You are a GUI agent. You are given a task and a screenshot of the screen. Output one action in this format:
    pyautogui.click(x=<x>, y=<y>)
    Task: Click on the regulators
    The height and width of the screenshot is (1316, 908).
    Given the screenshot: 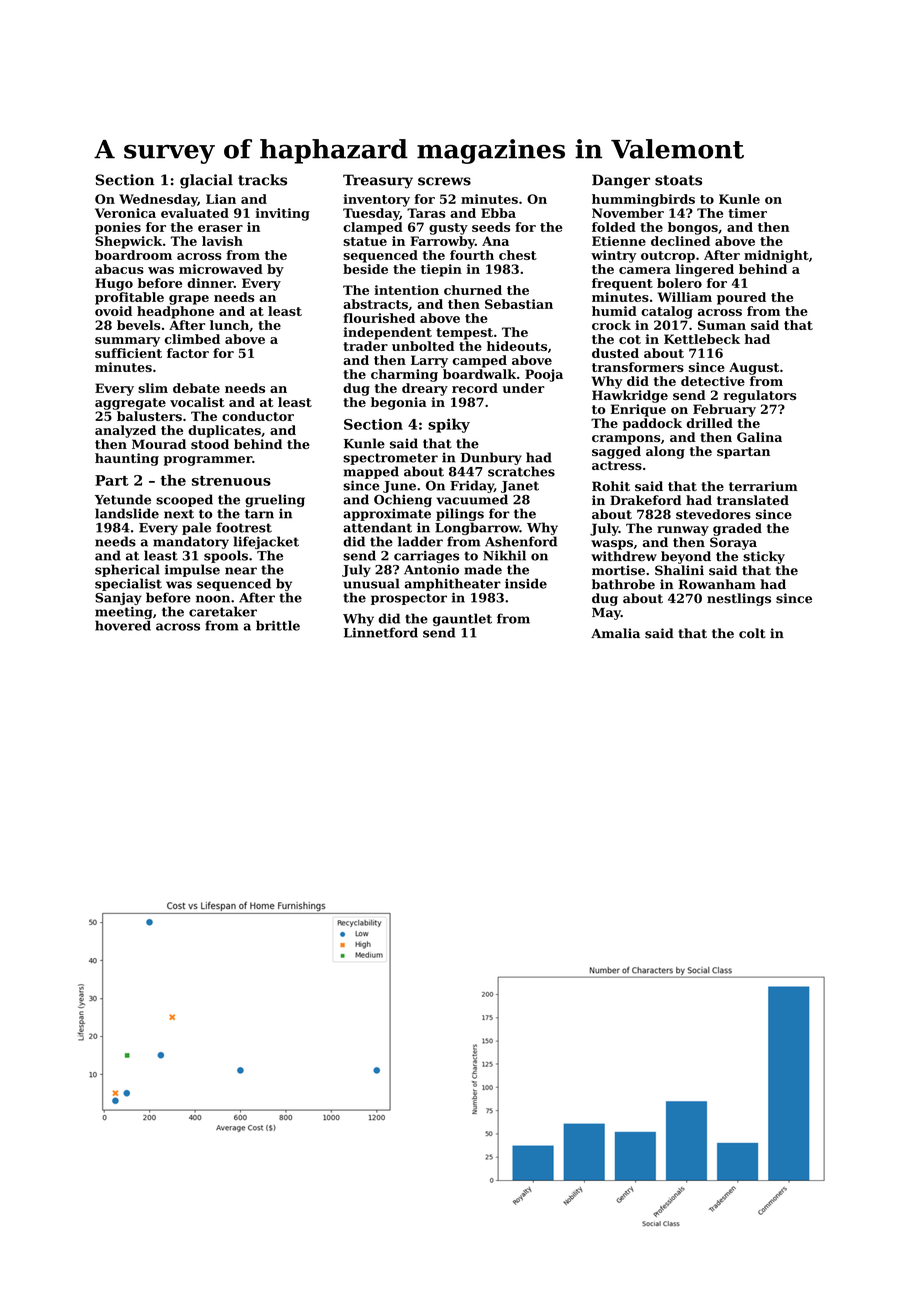 What is the action you would take?
    pyautogui.click(x=759, y=396)
